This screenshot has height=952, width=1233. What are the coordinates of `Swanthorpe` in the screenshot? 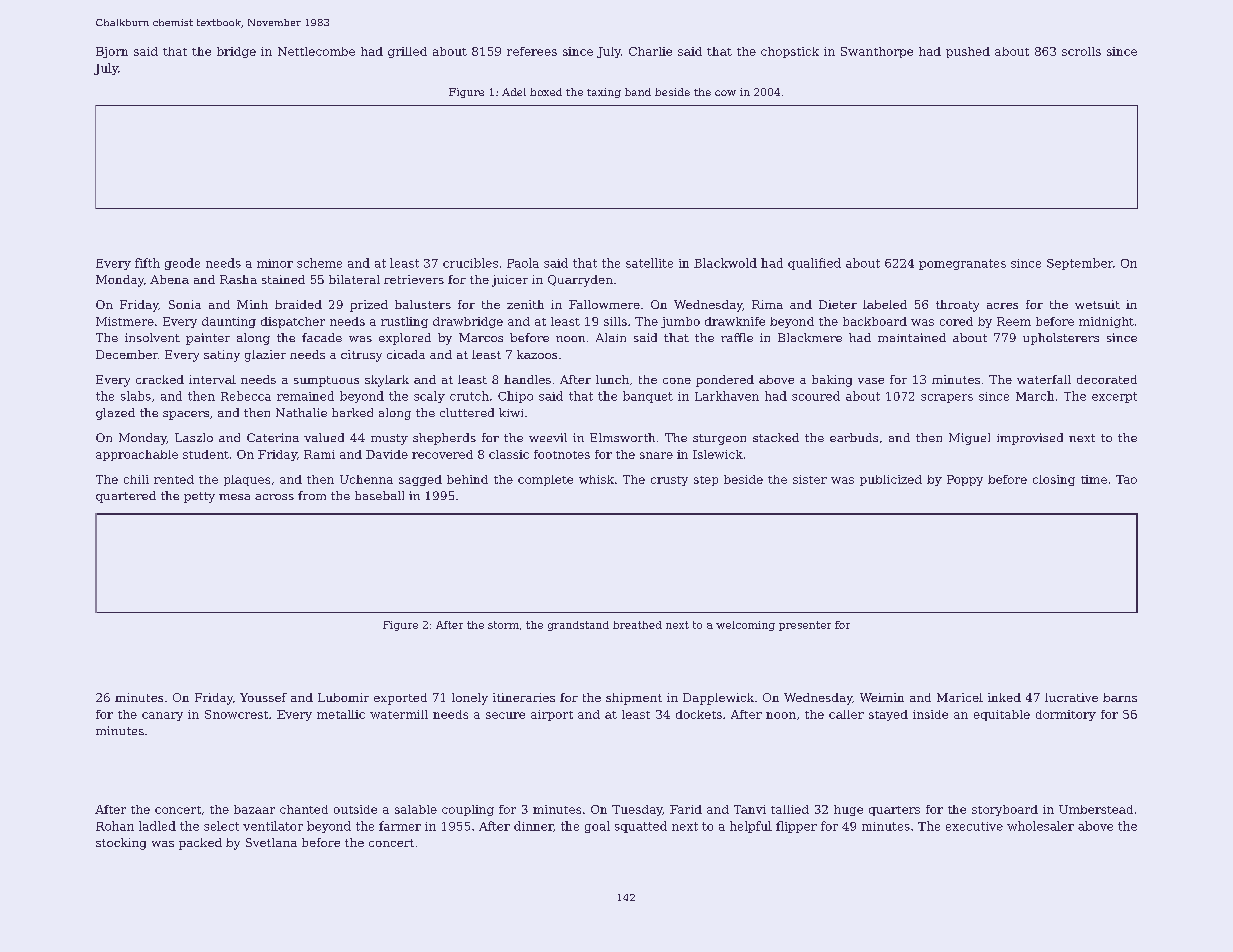 It's located at (877, 52).
